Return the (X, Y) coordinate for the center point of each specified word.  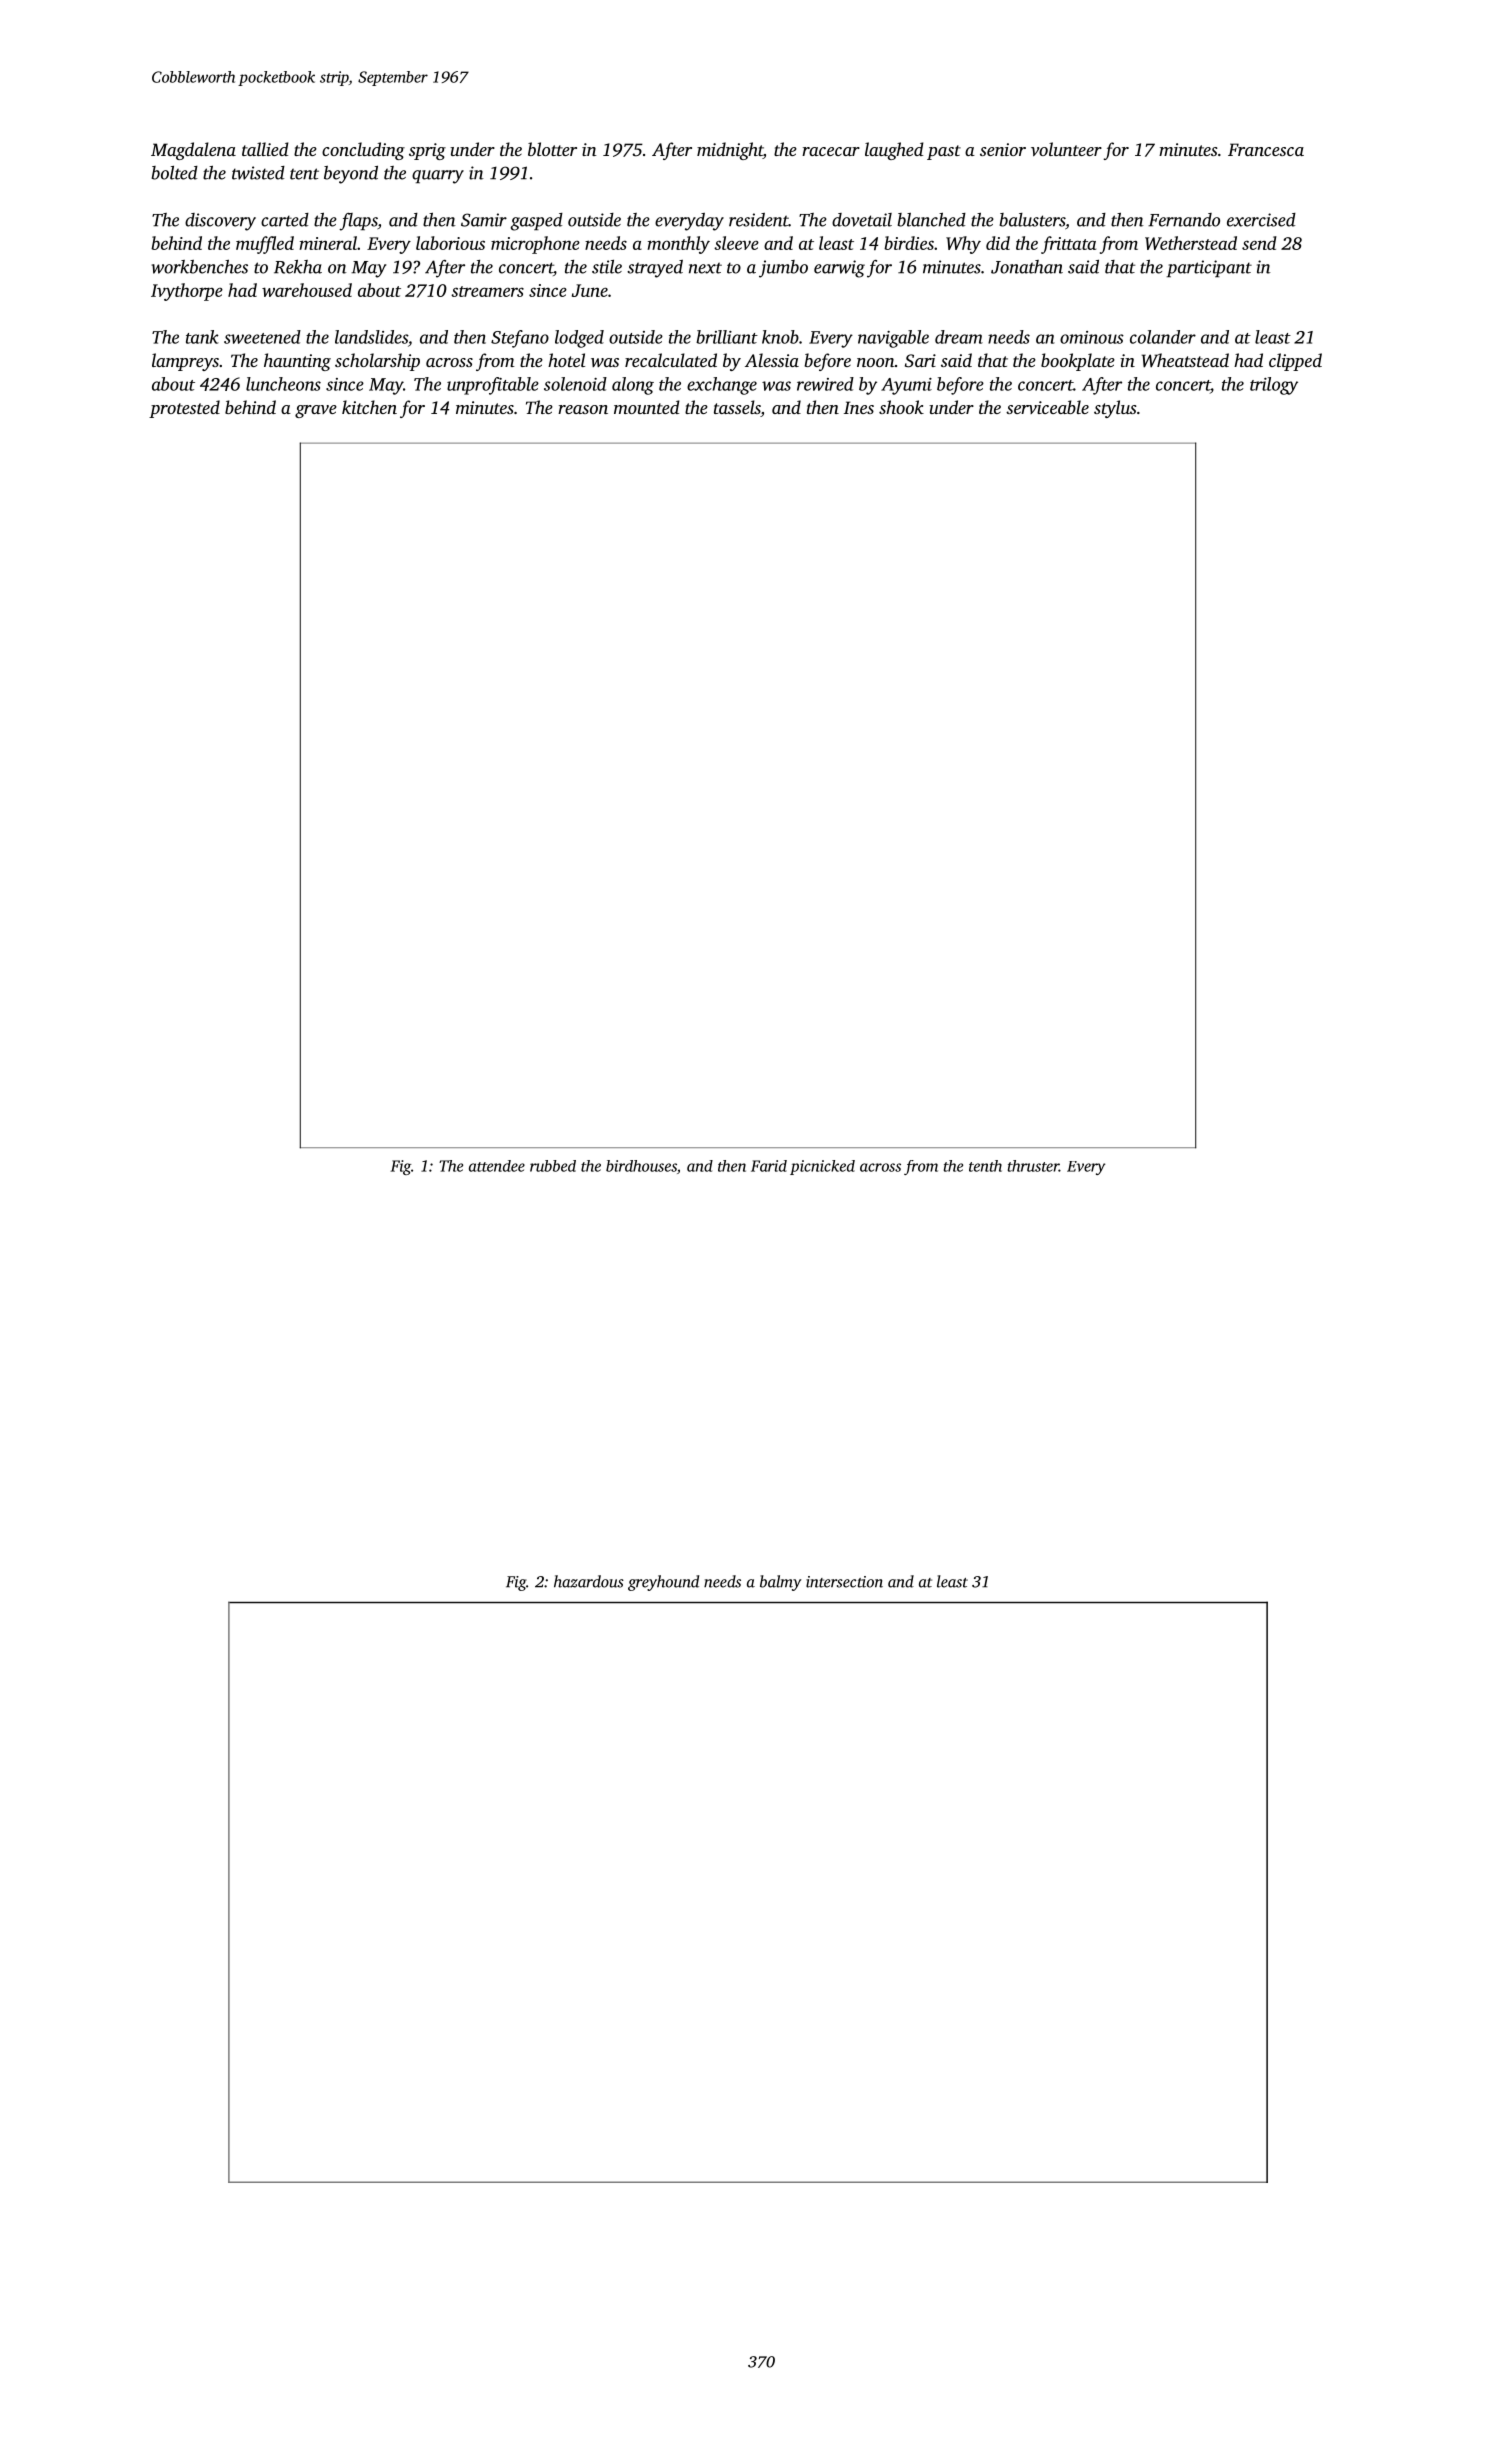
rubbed (553, 1166)
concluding (363, 151)
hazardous (589, 1581)
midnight (730, 151)
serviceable (1047, 407)
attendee (497, 1166)
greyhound (663, 1583)
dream (959, 337)
